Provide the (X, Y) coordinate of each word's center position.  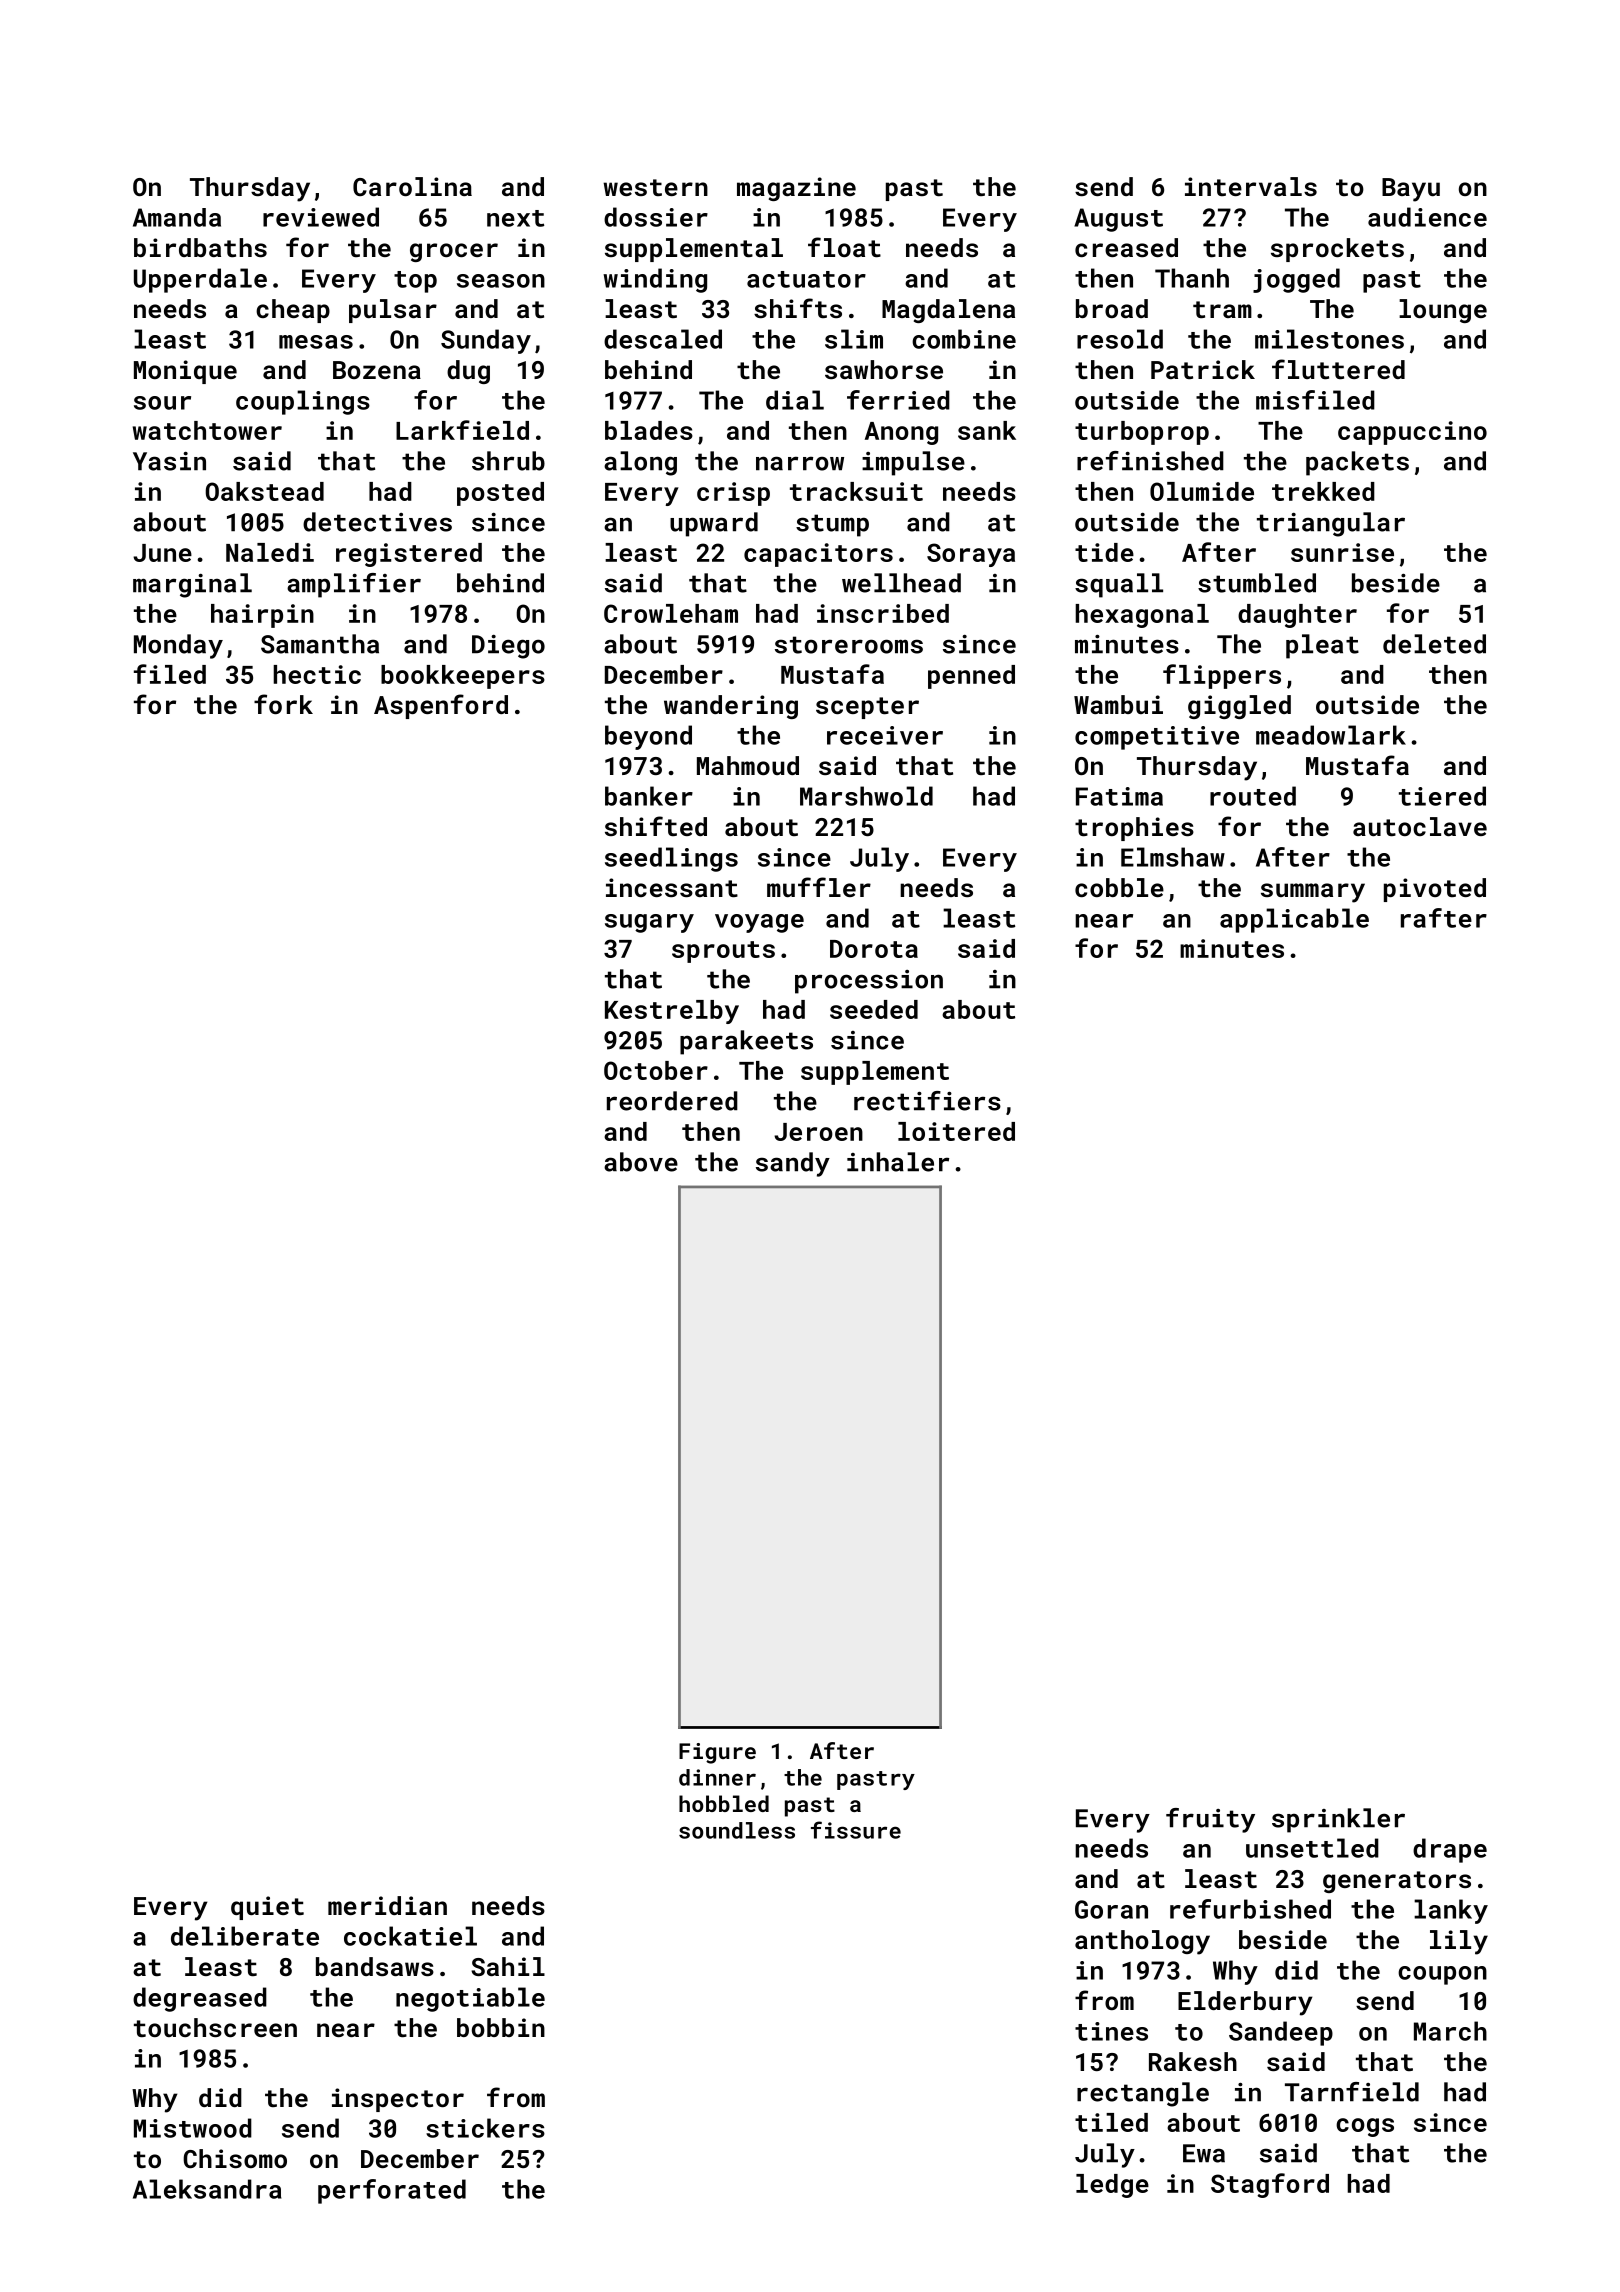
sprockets (1337, 250)
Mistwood (193, 2128)
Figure (717, 1753)
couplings (303, 402)
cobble (1119, 887)
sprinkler (1338, 1820)
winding (655, 280)
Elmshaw (1173, 857)
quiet (267, 1908)
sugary (649, 923)
